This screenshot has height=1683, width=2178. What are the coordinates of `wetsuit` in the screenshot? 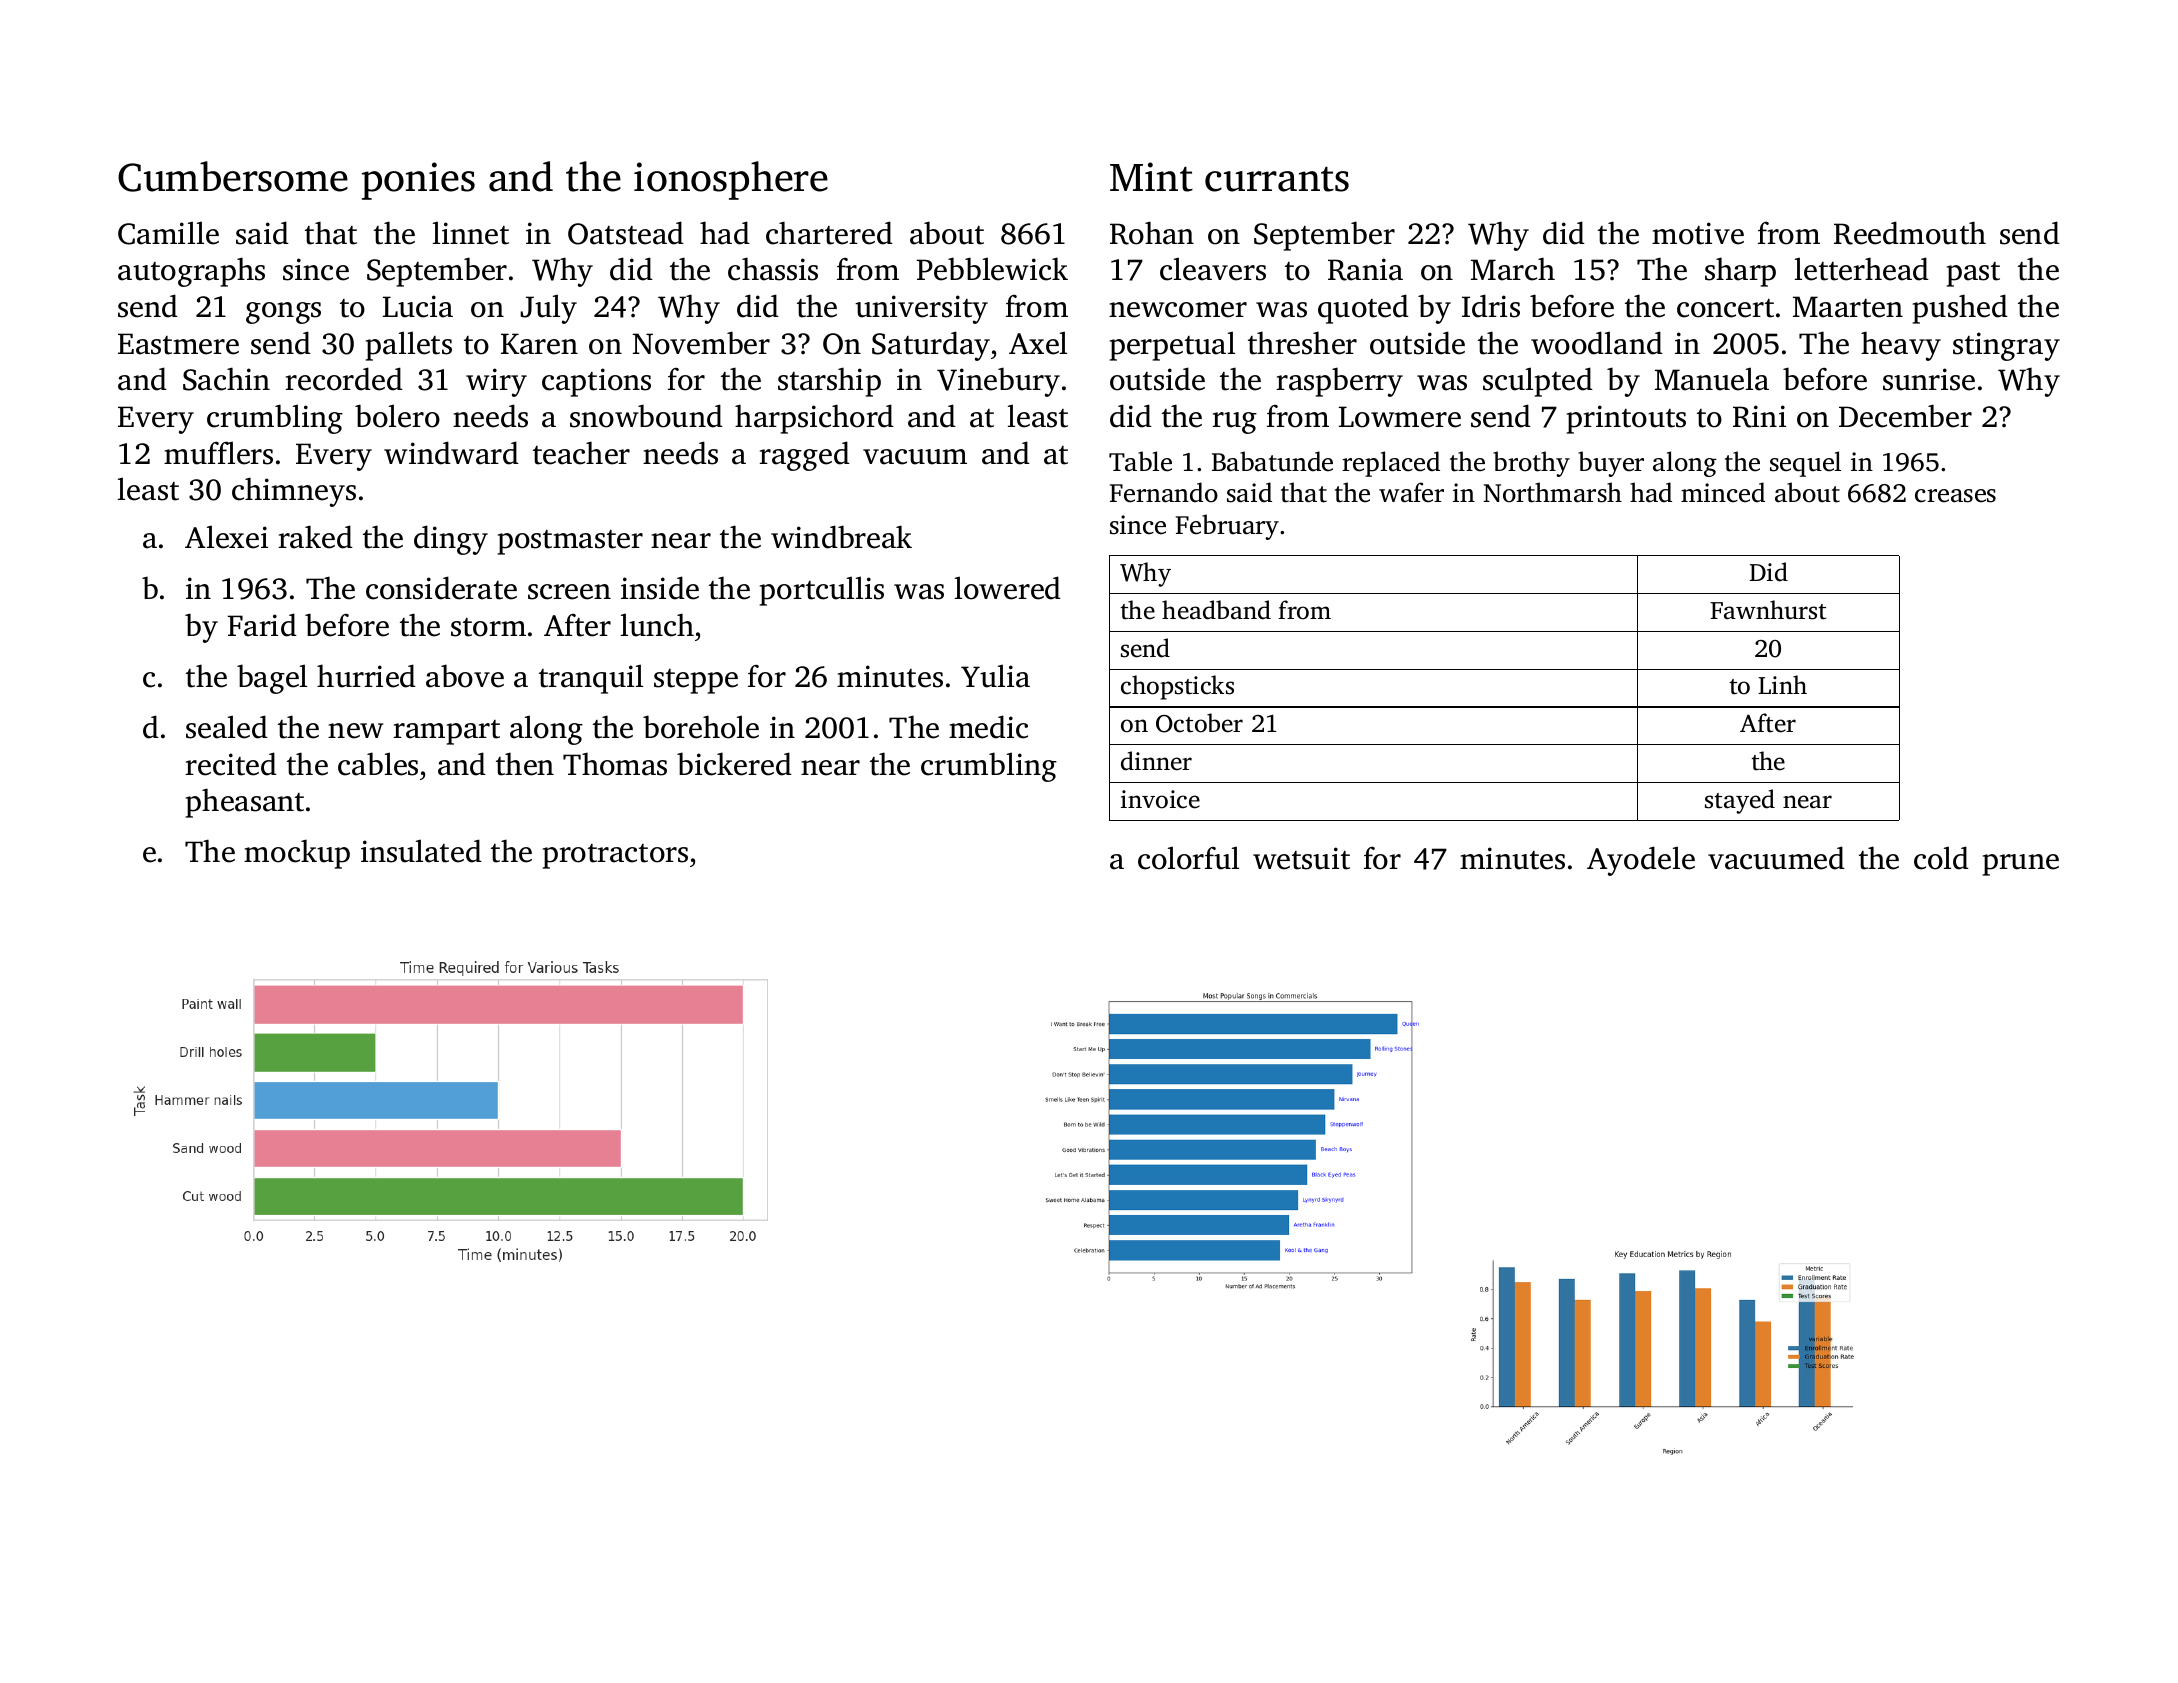 It's located at (1301, 858).
